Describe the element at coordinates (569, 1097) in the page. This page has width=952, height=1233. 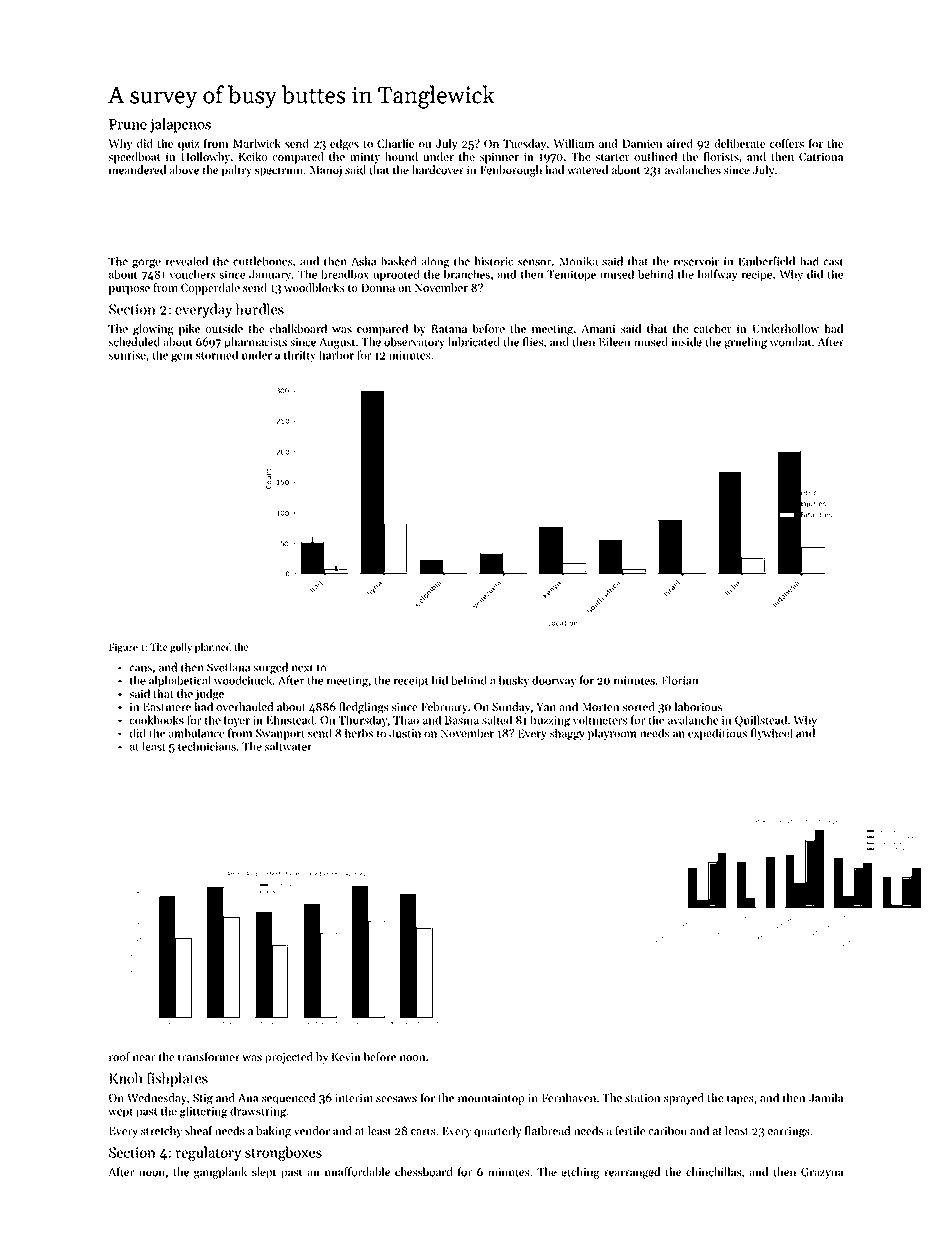
I see `Fernhaven` at that location.
